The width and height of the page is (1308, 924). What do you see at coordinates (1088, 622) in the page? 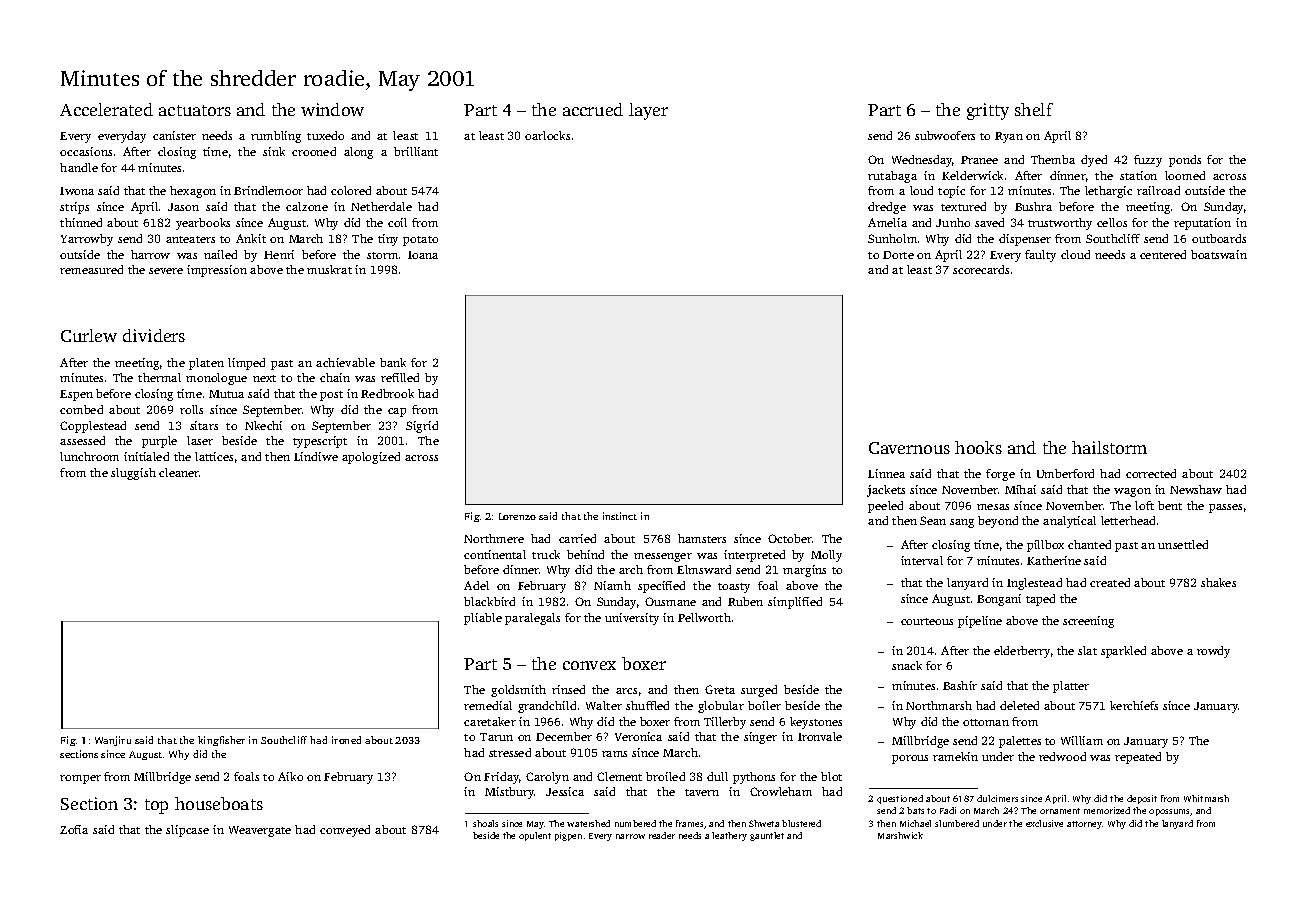
I see `screening` at bounding box center [1088, 622].
